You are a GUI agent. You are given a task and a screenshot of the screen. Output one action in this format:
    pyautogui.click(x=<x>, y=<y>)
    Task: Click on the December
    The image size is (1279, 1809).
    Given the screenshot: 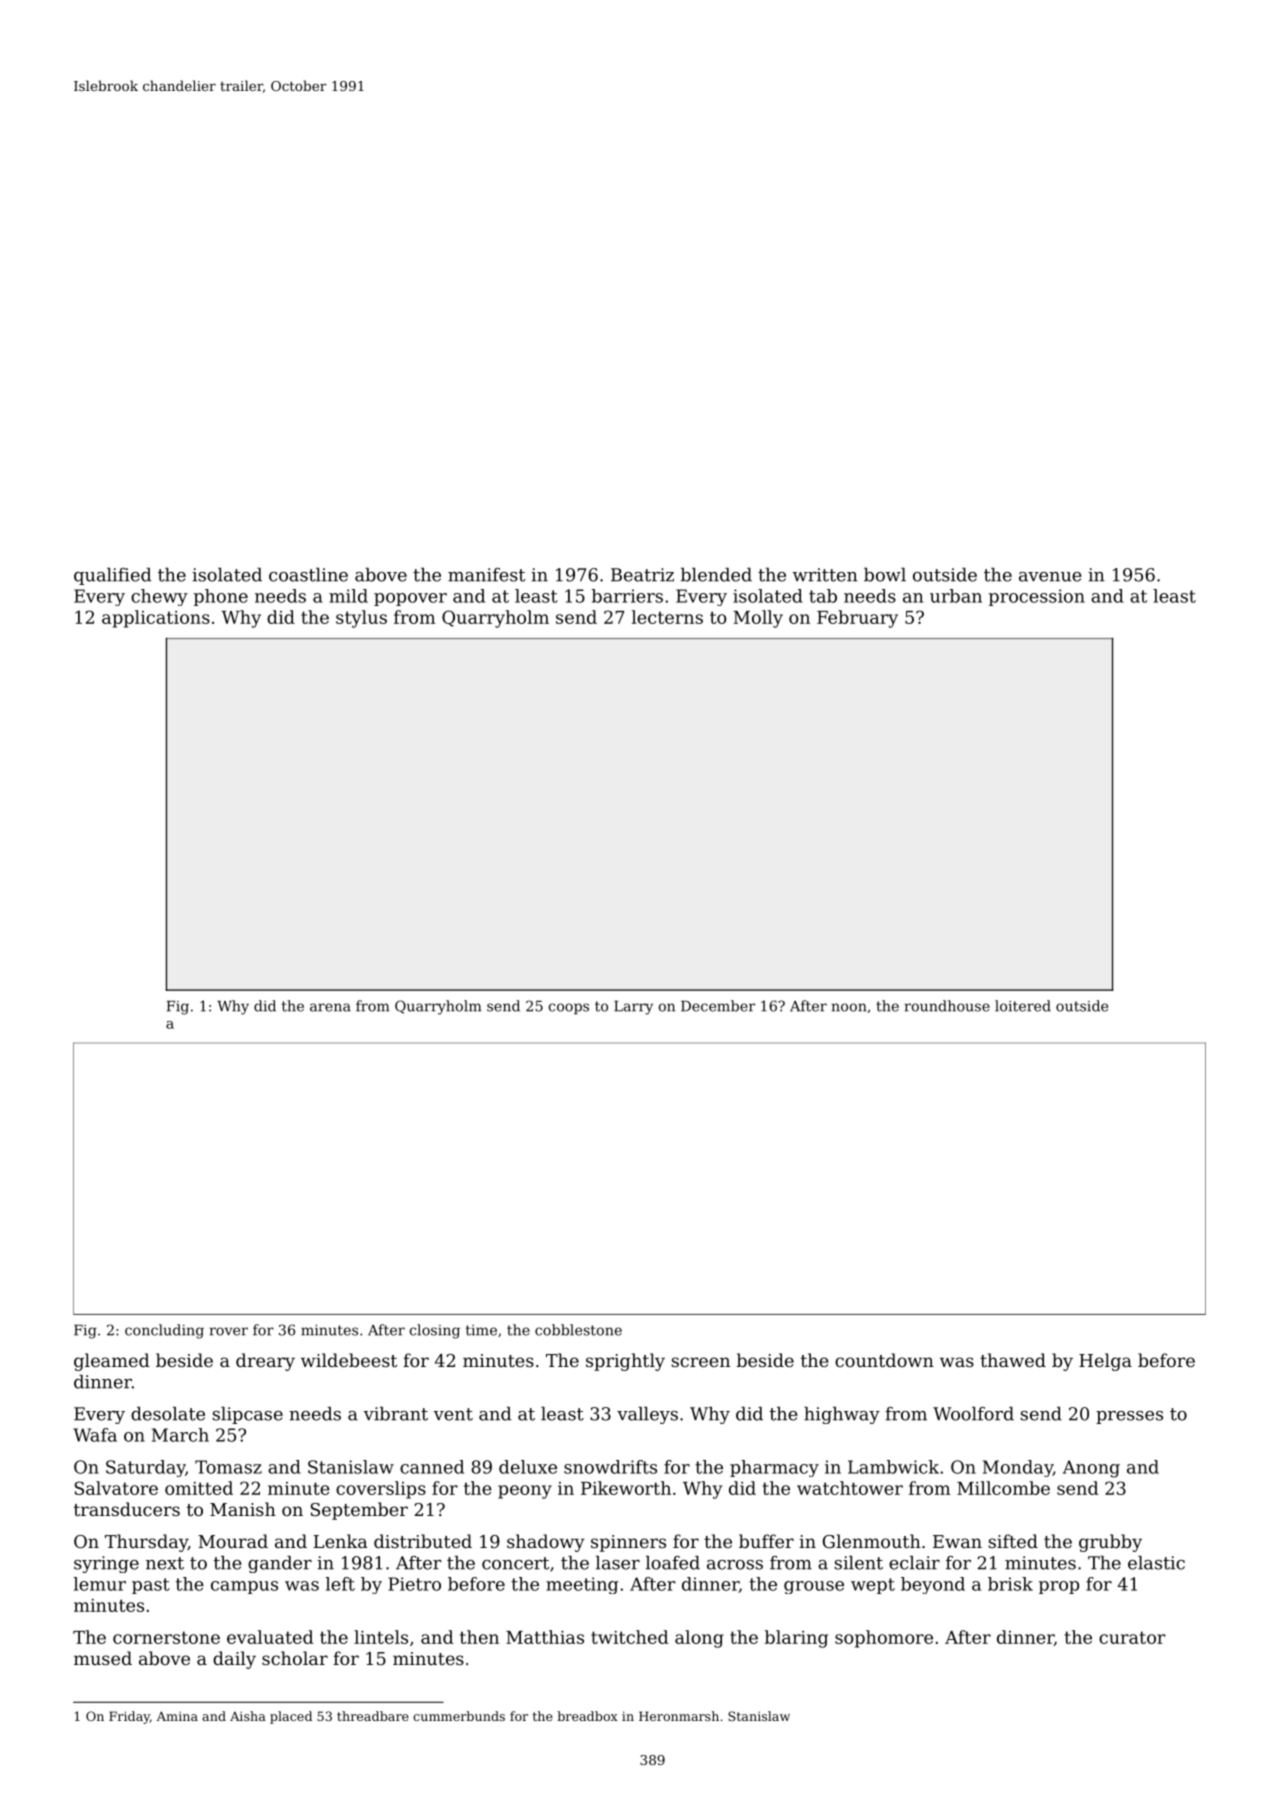 What is the action you would take?
    pyautogui.click(x=718, y=1006)
